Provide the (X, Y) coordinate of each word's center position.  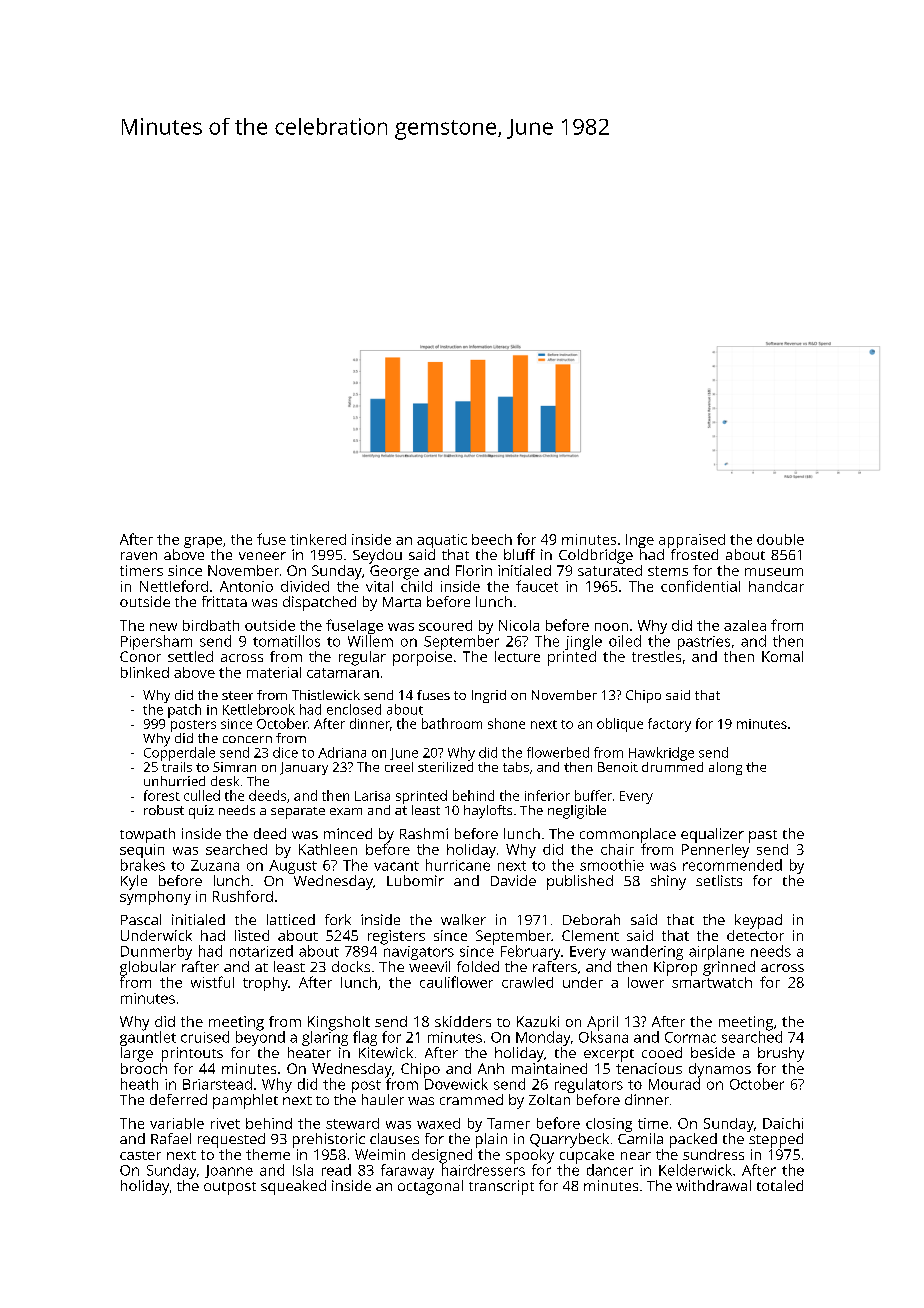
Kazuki (538, 1021)
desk (225, 781)
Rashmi (424, 833)
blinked (145, 672)
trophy (265, 984)
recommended (732, 865)
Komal (782, 656)
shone (506, 723)
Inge (640, 541)
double (780, 539)
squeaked (293, 1187)
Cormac (690, 1037)
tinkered (318, 539)
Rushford (243, 896)
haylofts (488, 812)
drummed (672, 767)
